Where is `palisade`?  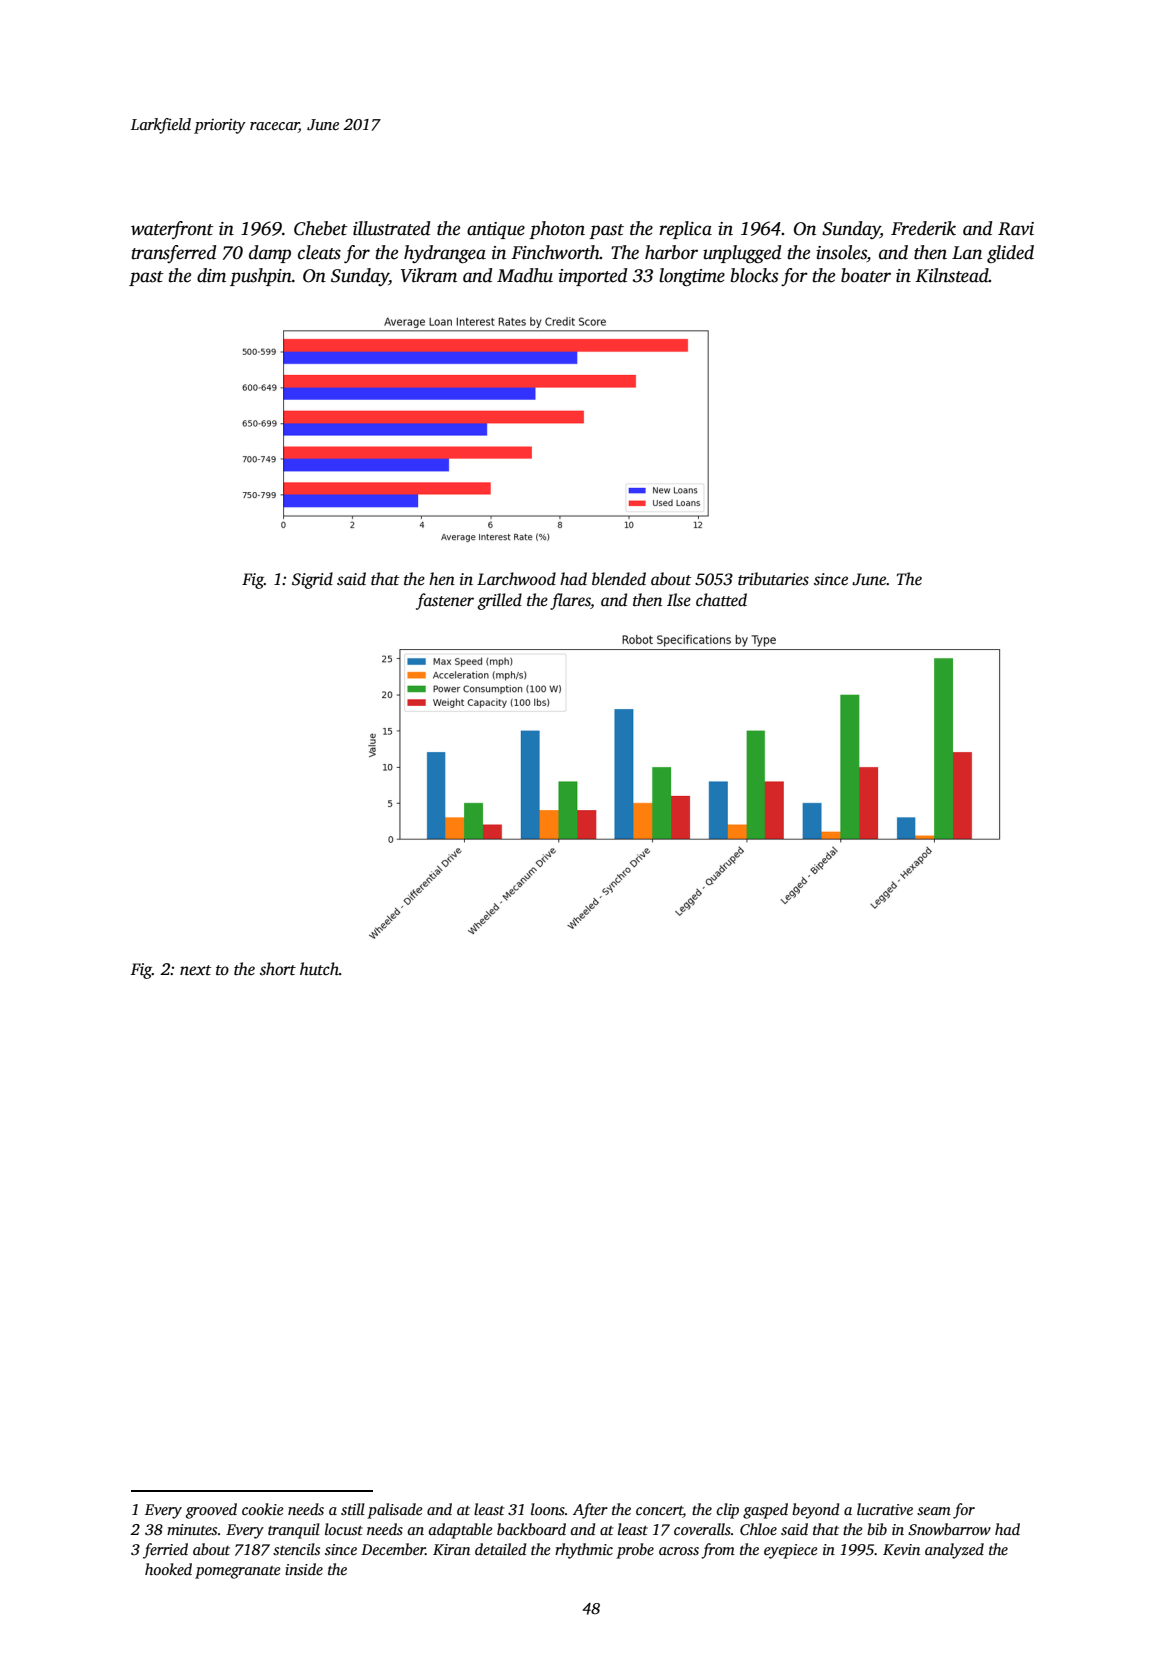
palisade is located at coordinates (395, 1511).
